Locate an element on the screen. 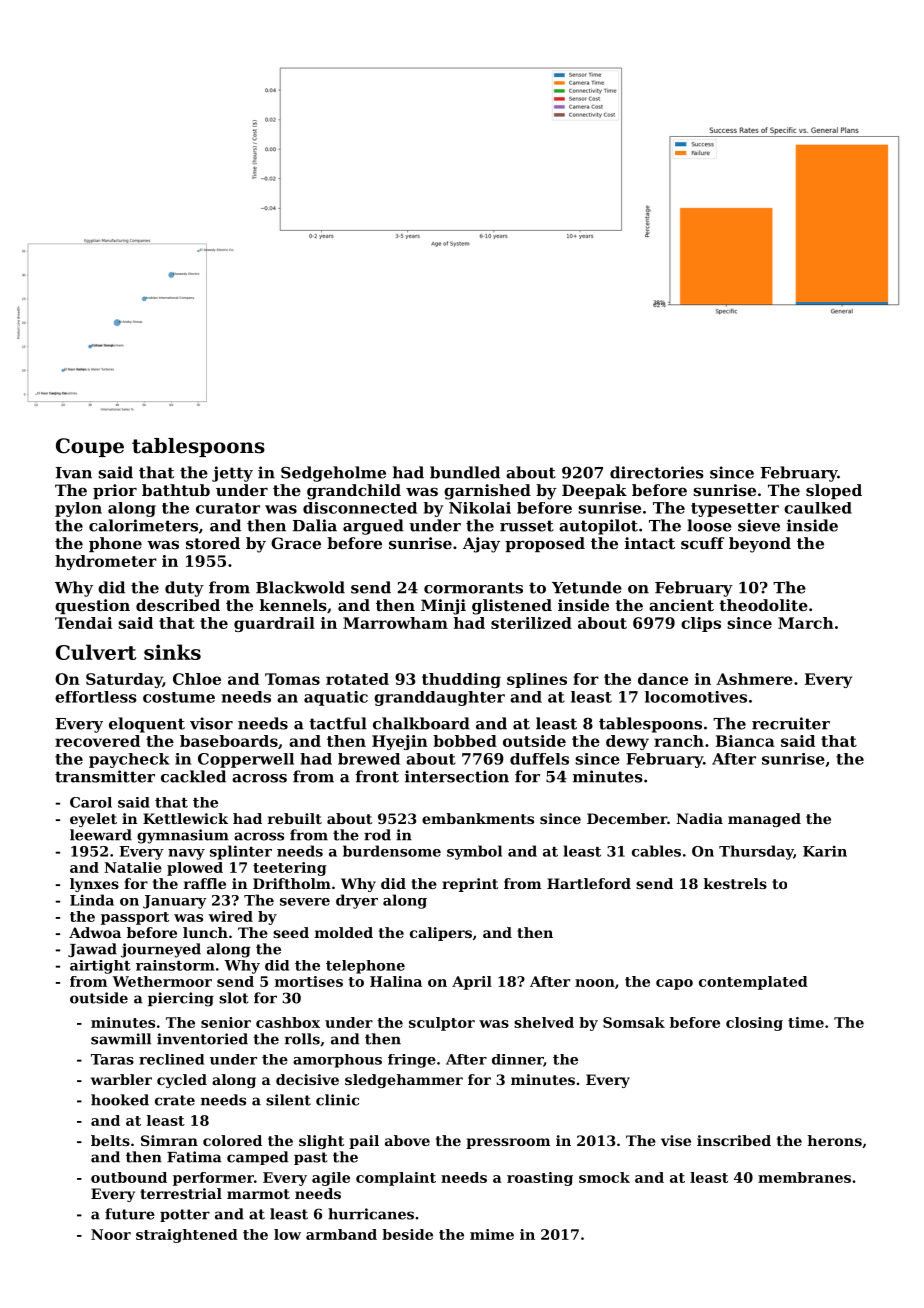 The image size is (924, 1308). dance is located at coordinates (663, 679).
